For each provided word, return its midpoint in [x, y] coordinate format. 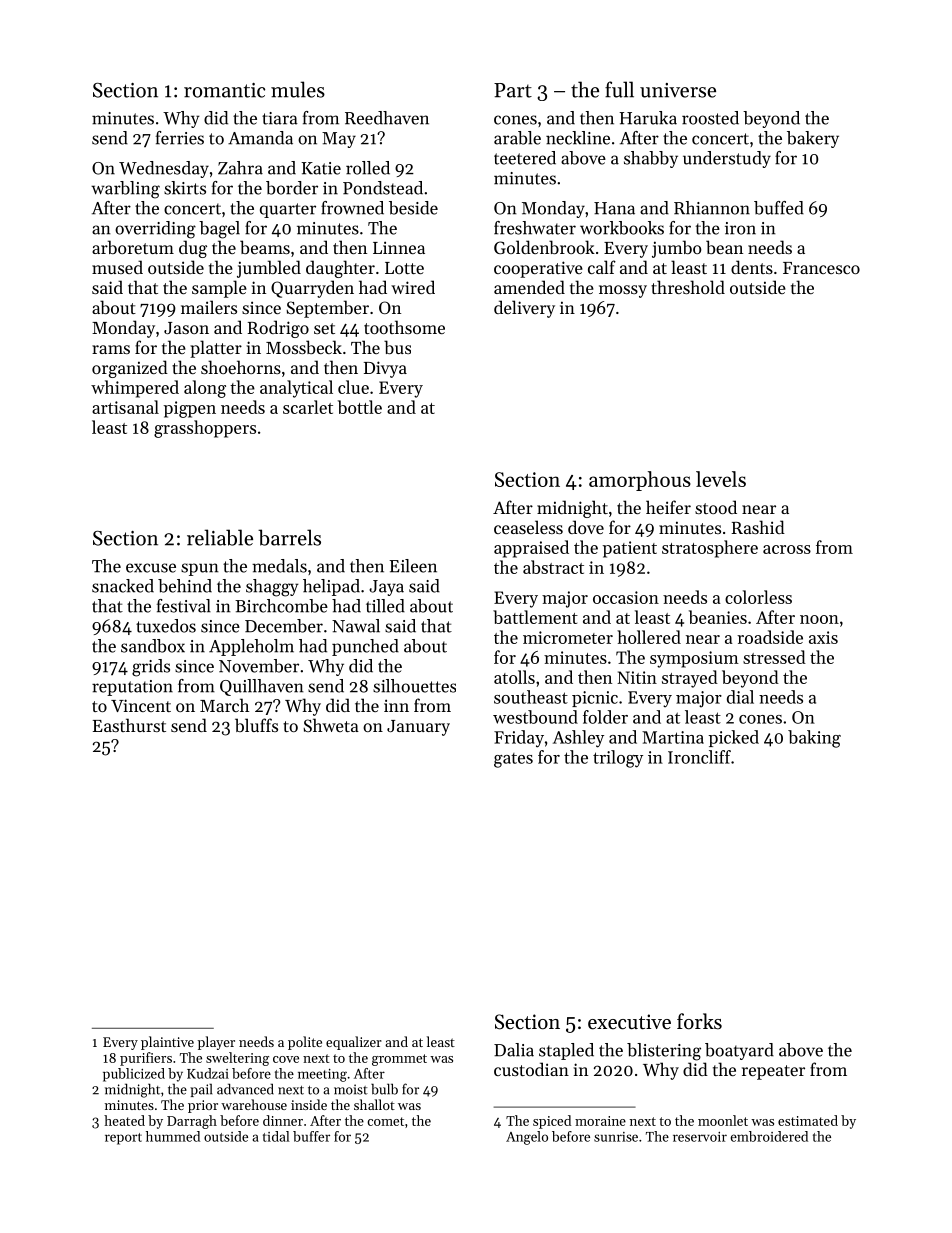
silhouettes [414, 686]
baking [814, 739]
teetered [525, 158]
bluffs [256, 725]
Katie [321, 168]
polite [305, 1043]
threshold [688, 287]
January [418, 728]
